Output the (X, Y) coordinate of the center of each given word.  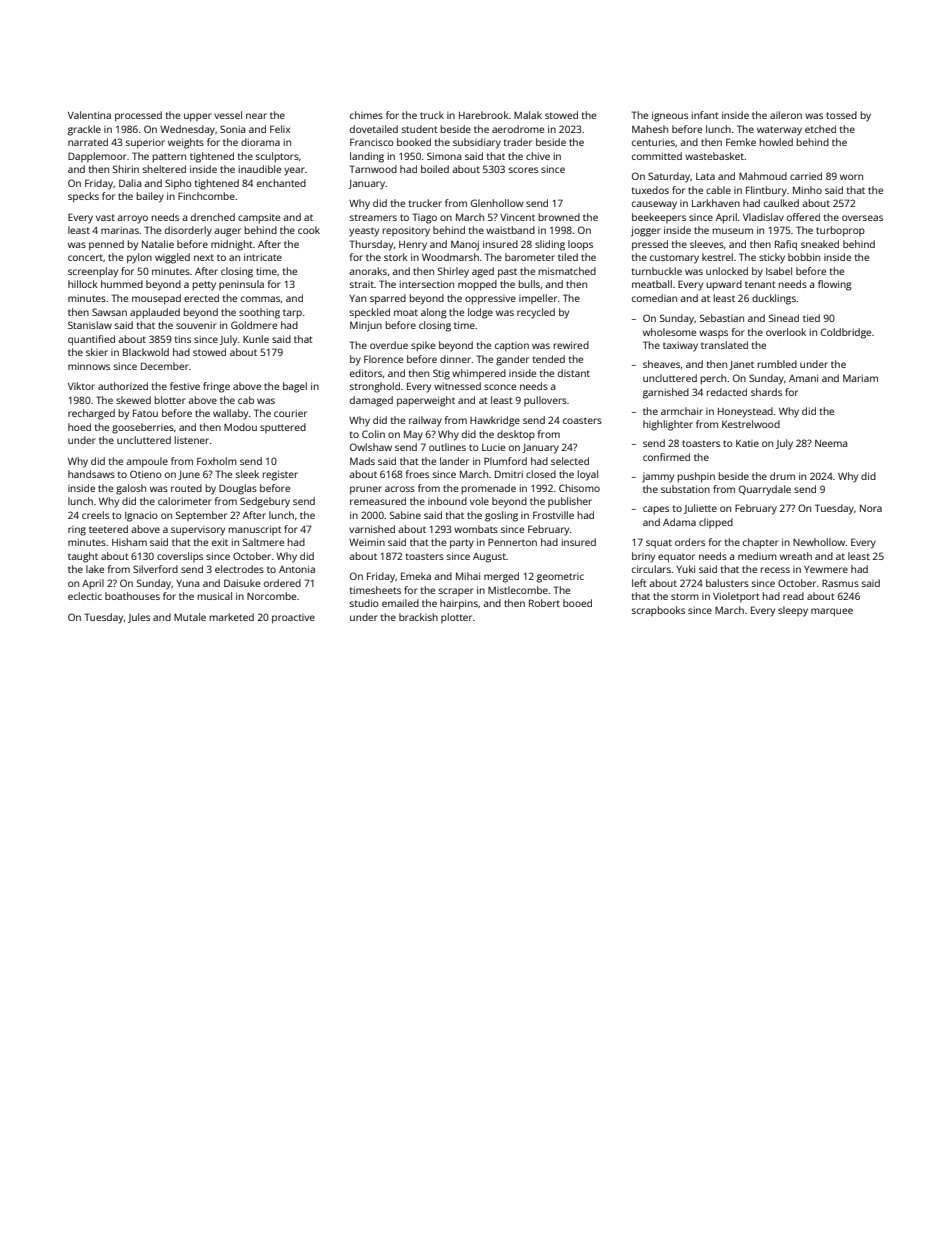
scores (523, 170)
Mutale (190, 617)
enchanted (281, 183)
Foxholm (217, 461)
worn (851, 177)
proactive (293, 619)
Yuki (685, 569)
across (400, 489)
